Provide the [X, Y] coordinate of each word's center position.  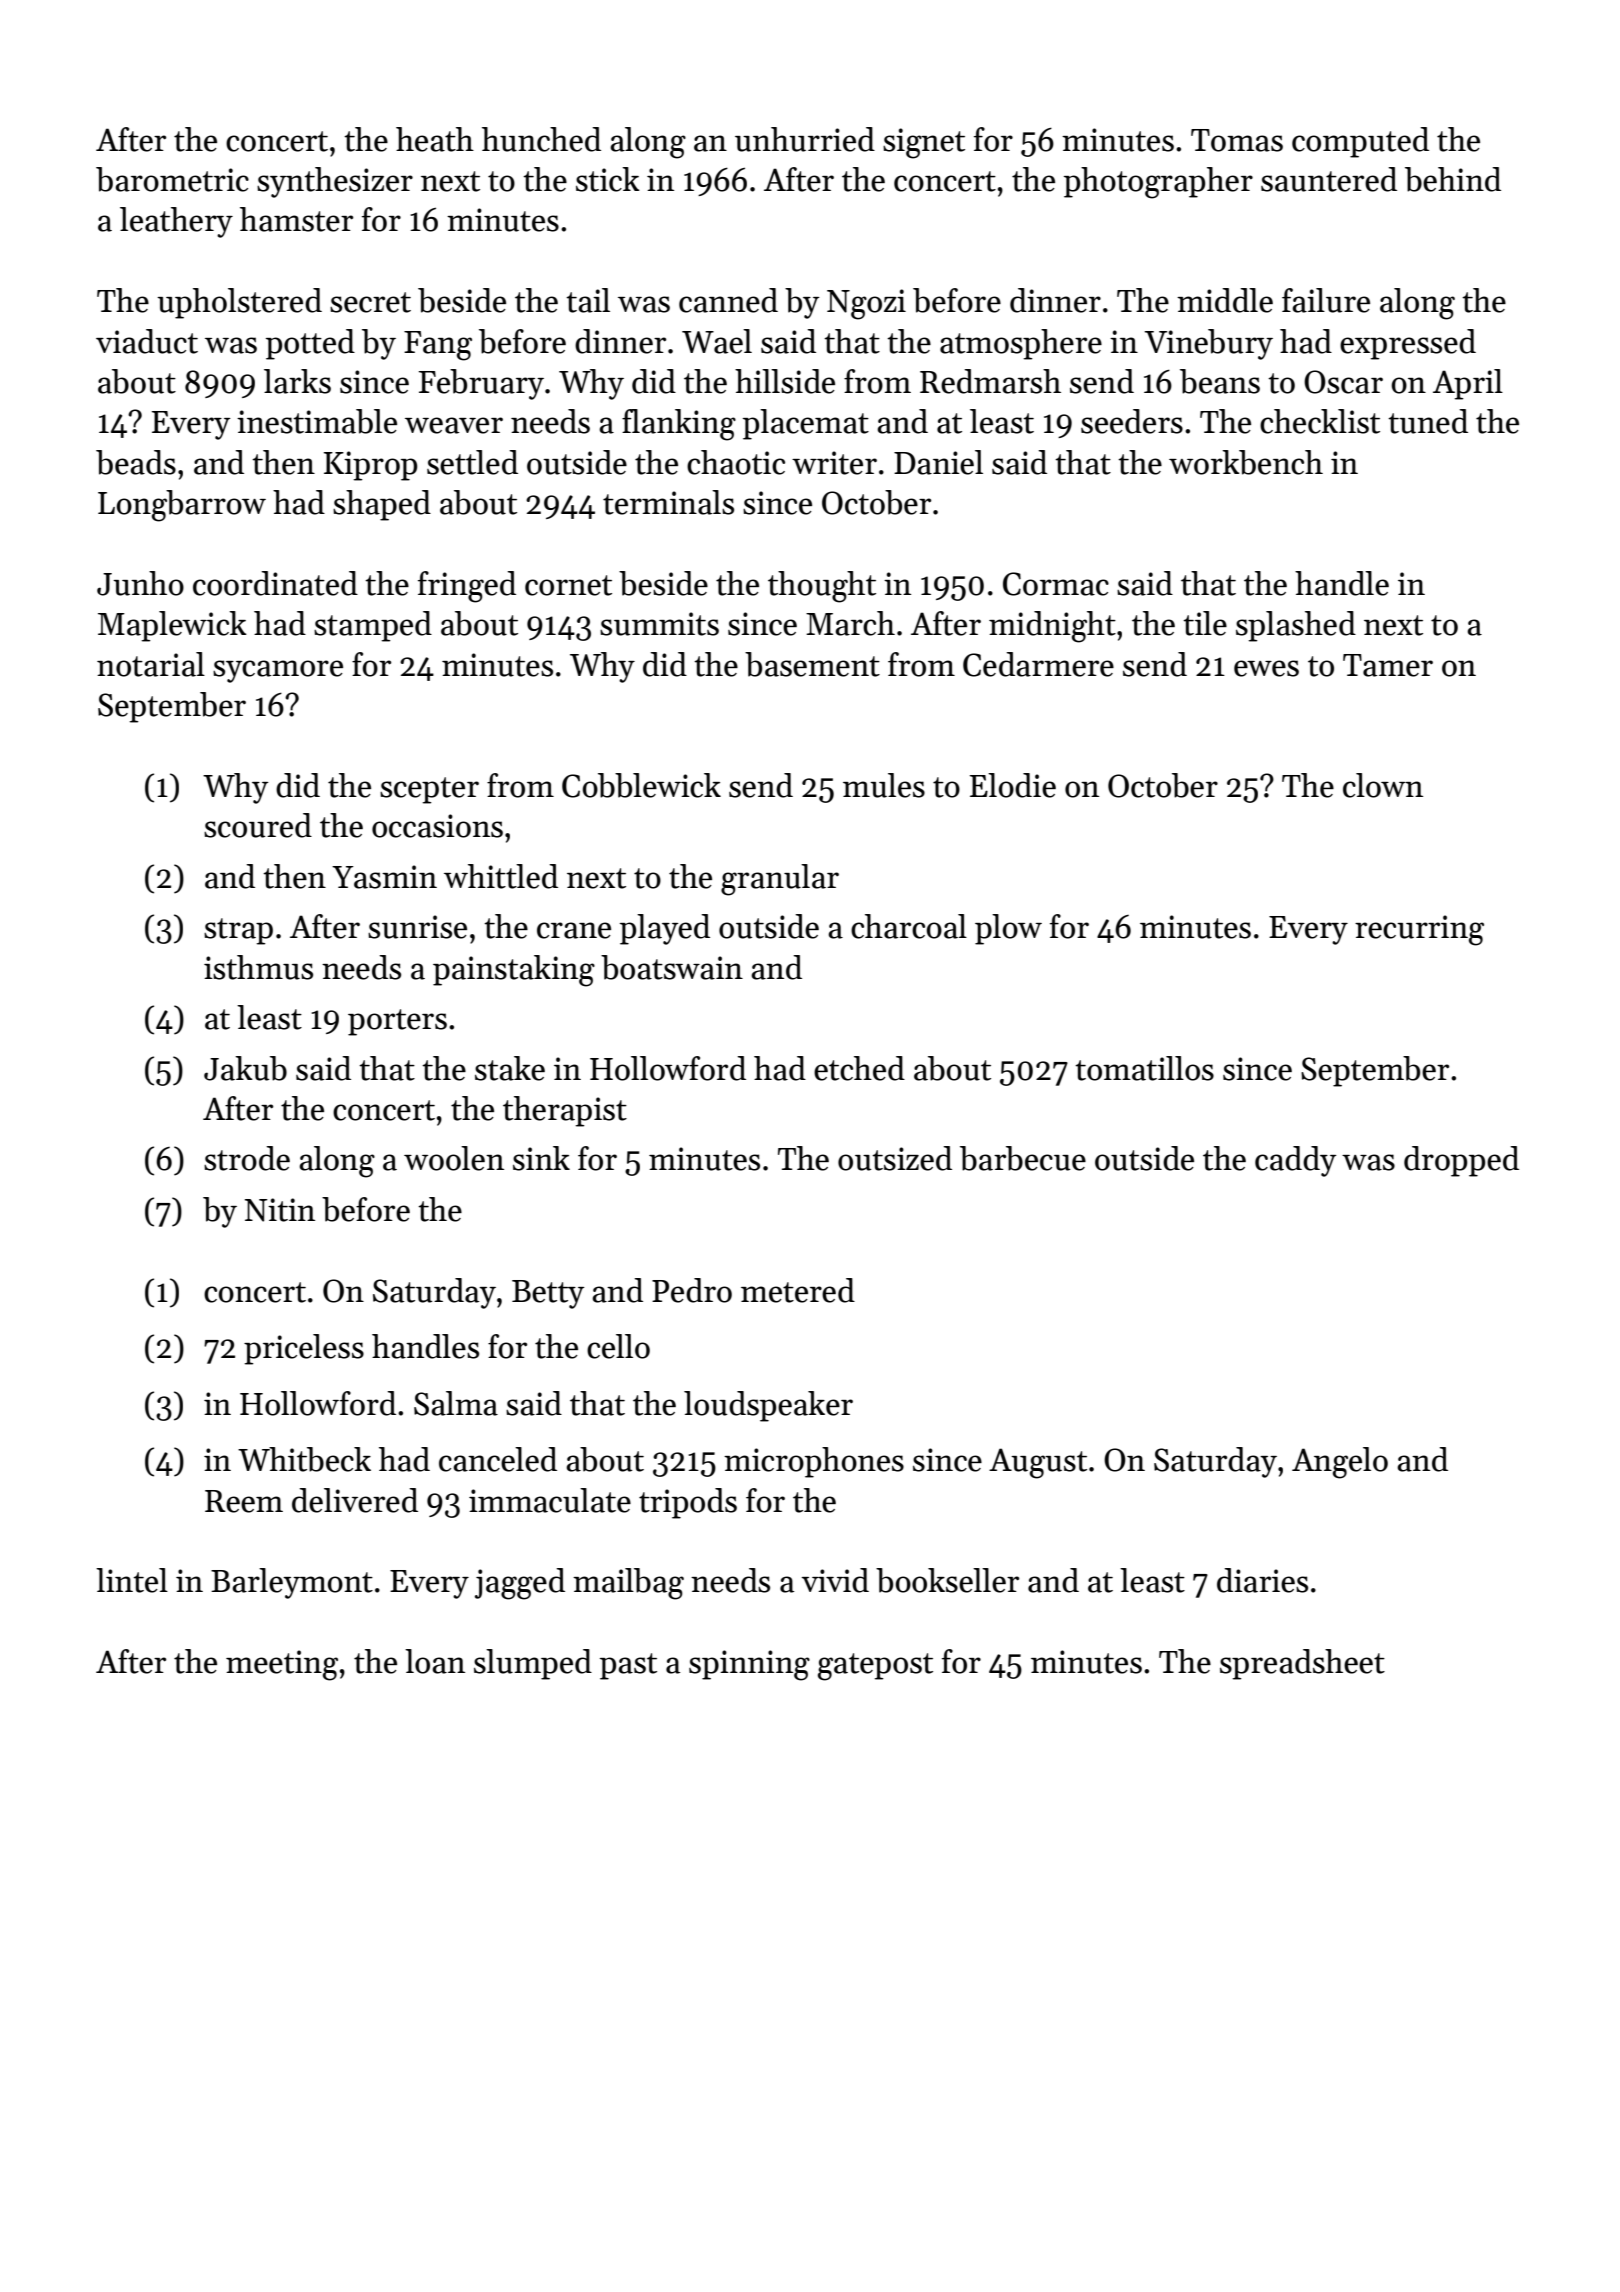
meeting [282, 1665]
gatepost [875, 1667]
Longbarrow [182, 506]
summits [659, 624]
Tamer [1388, 665]
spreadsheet [1302, 1664]
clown [1383, 785]
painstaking [514, 971]
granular [780, 880]
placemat [806, 424]
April [1468, 384]
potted [310, 344]
